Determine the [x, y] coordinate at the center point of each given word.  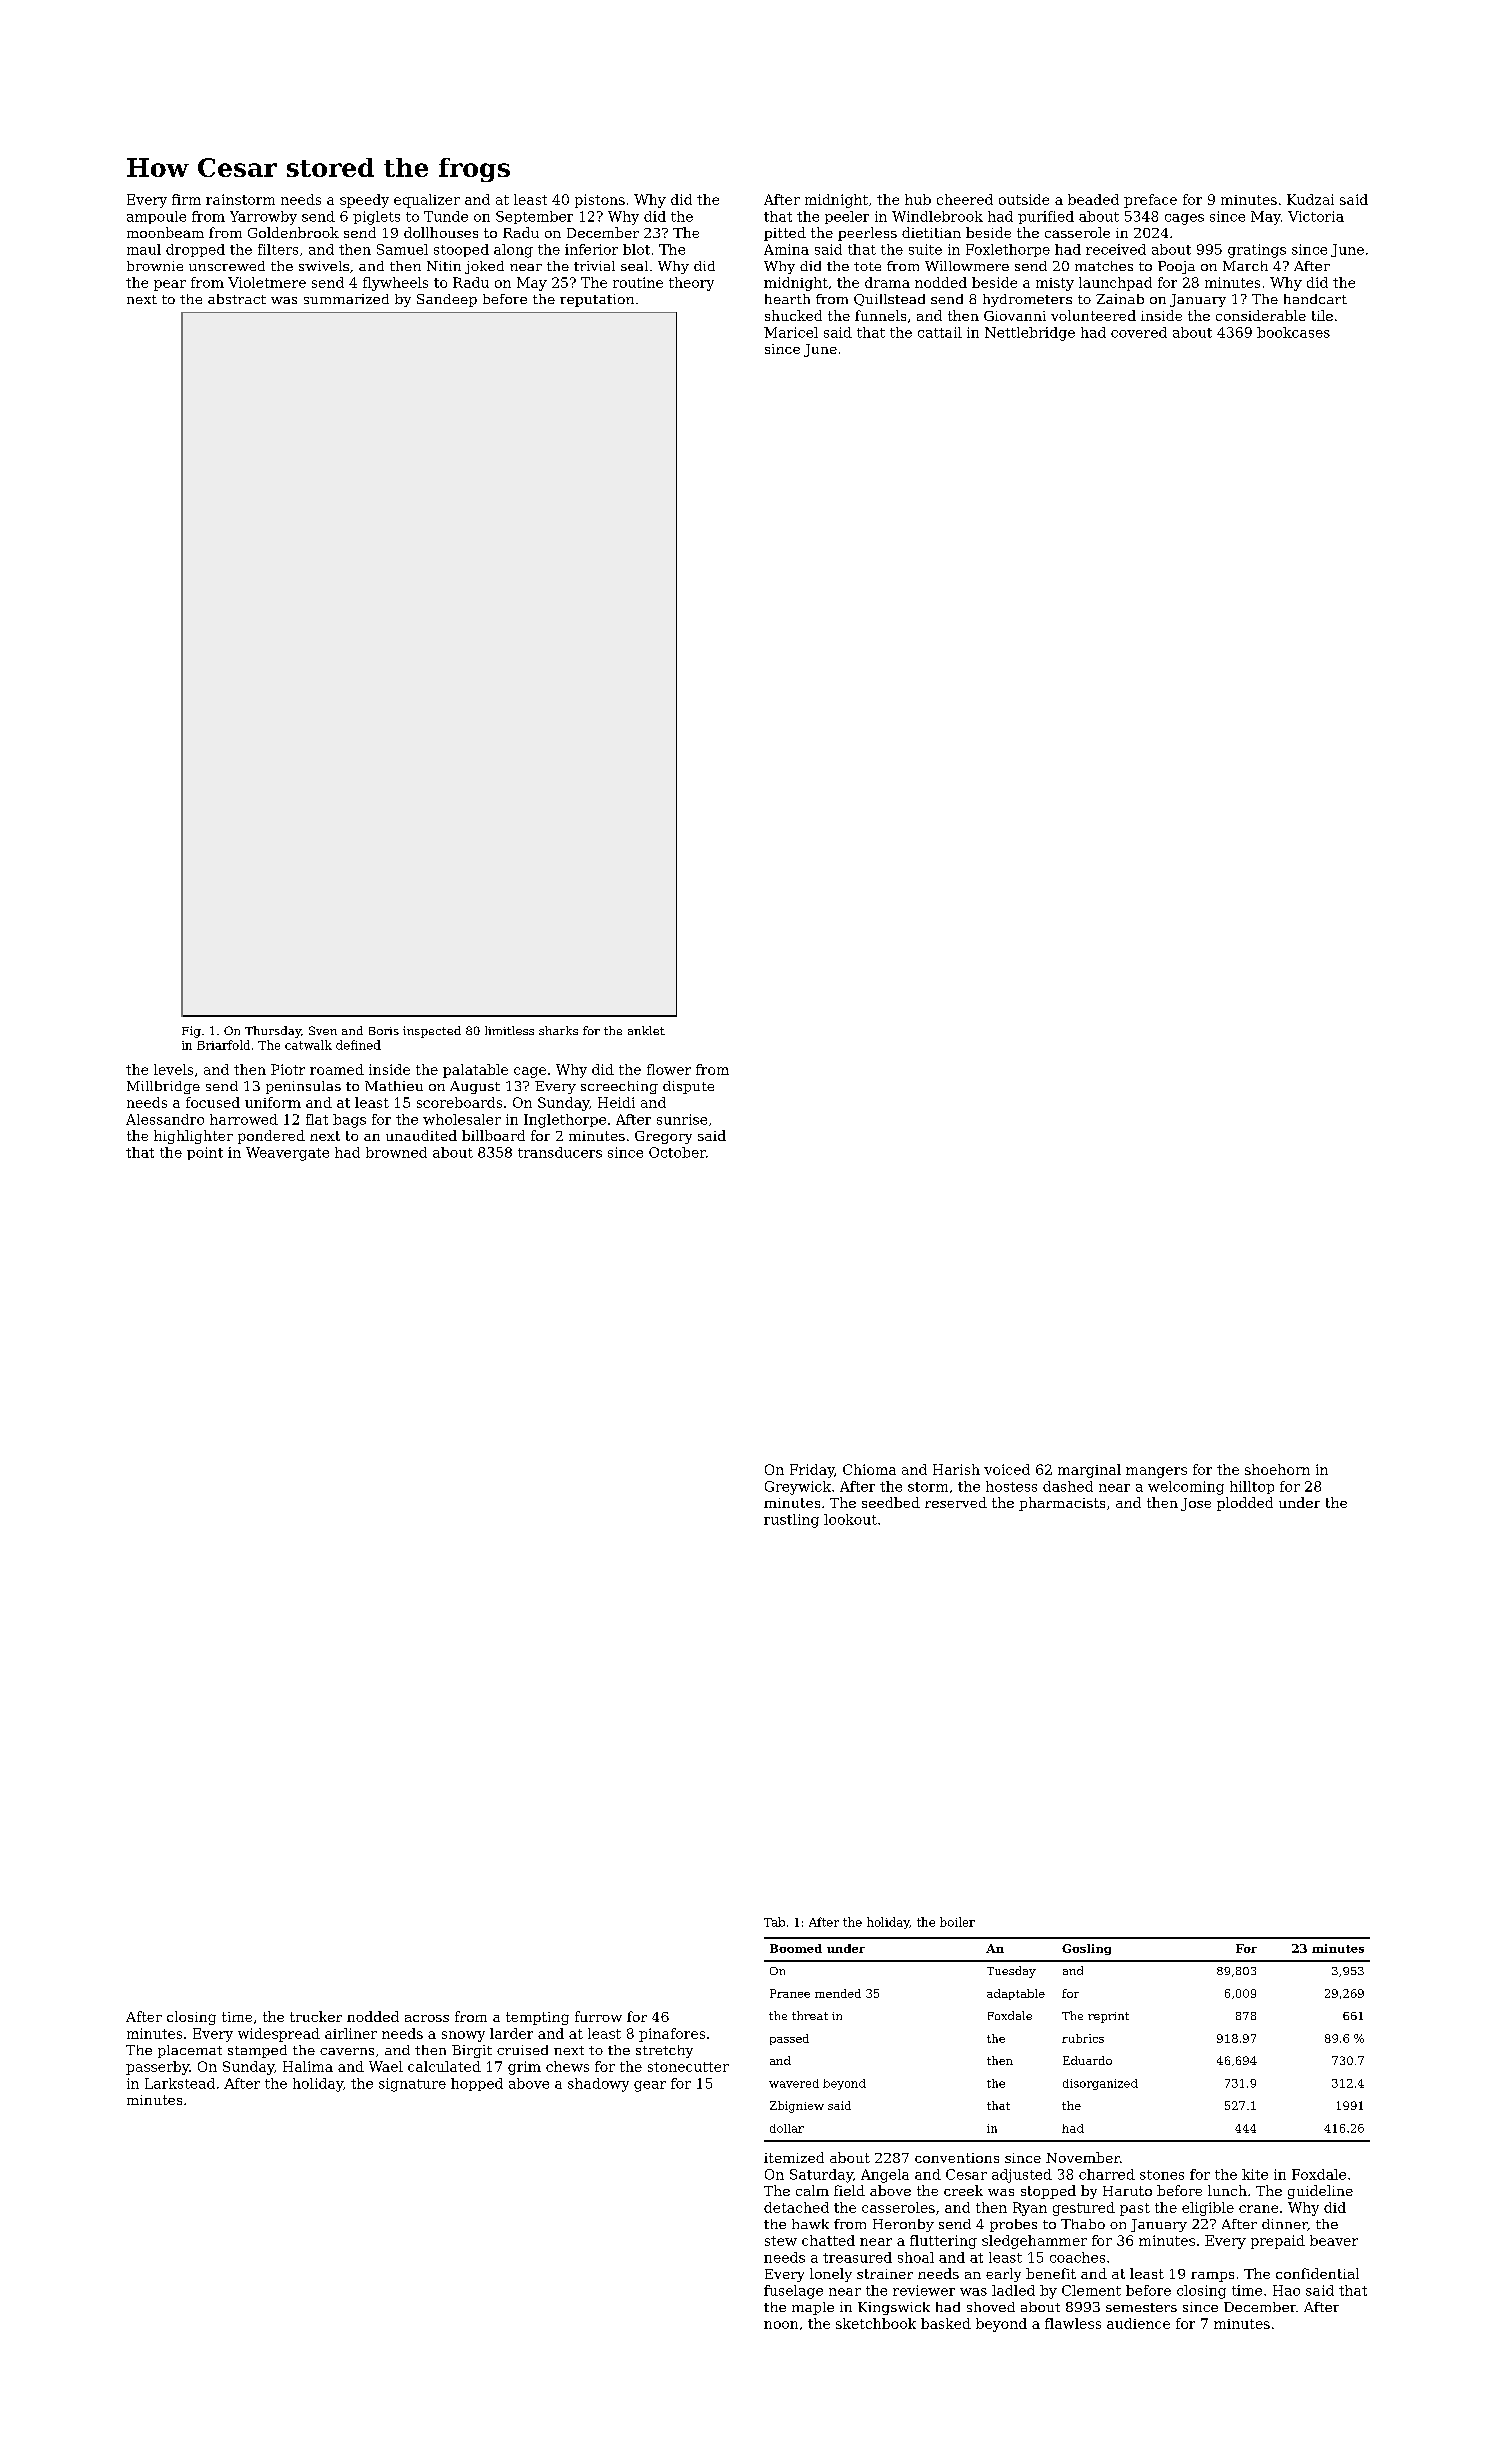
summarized [346, 299]
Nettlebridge [1030, 334]
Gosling [1086, 1949]
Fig [191, 1032]
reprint [1108, 2017]
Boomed [796, 1948]
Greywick [798, 1488]
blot [636, 249]
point [205, 1153]
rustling [791, 1521]
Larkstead [180, 2083]
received [1116, 249]
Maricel [791, 332]
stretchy [664, 2051]
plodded [1245, 1504]
